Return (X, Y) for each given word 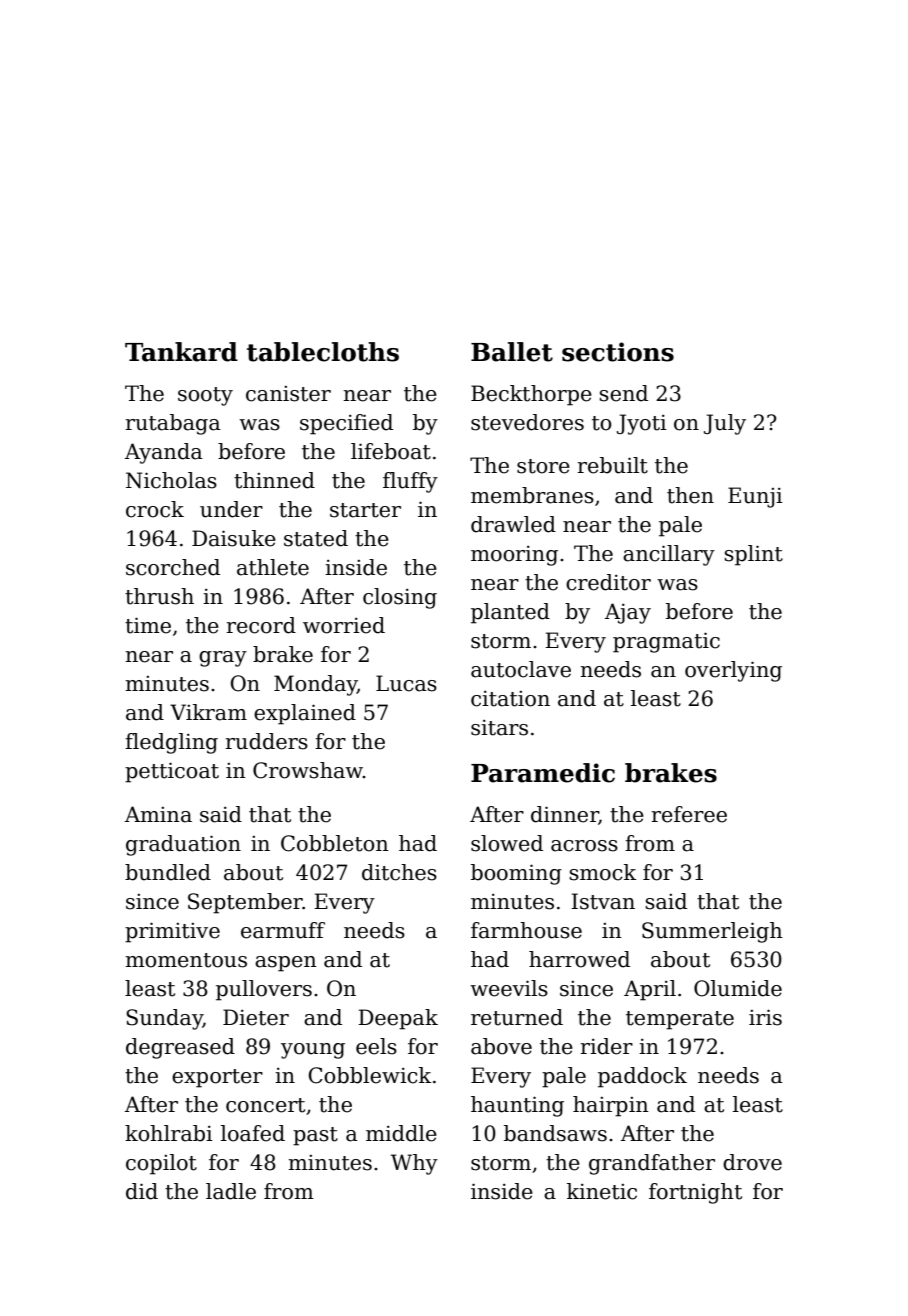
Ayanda (164, 453)
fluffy (410, 482)
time (148, 625)
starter (365, 510)
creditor (608, 582)
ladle (231, 1191)
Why (414, 1164)
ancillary (669, 555)
